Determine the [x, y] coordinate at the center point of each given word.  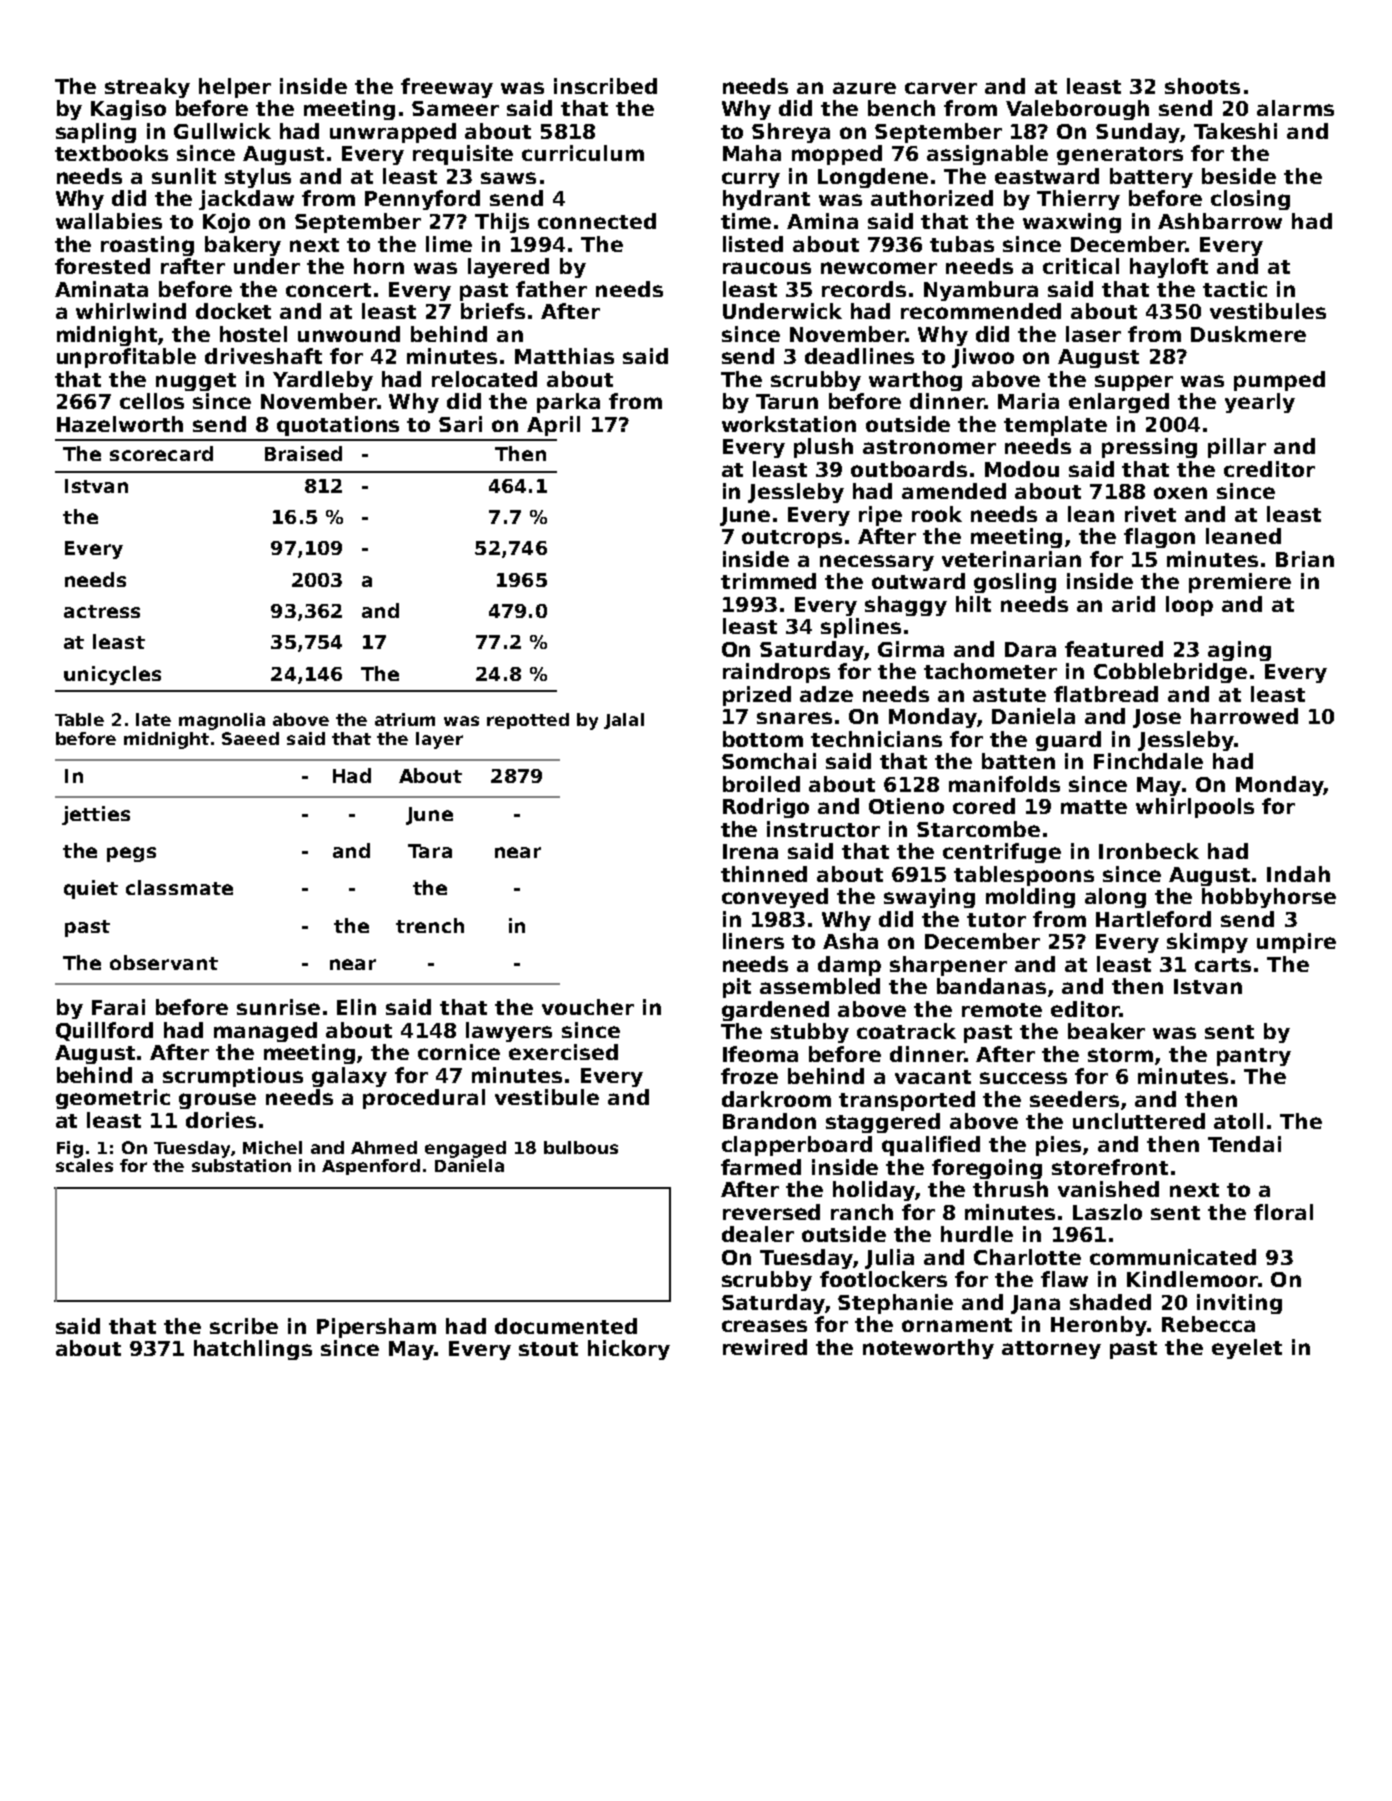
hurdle [977, 1234]
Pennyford [422, 200]
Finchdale [1148, 761]
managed [265, 1032]
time [746, 221]
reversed [771, 1212]
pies [1058, 1146]
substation [241, 1165]
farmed [761, 1167]
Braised [303, 453]
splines [861, 628]
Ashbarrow [1220, 221]
